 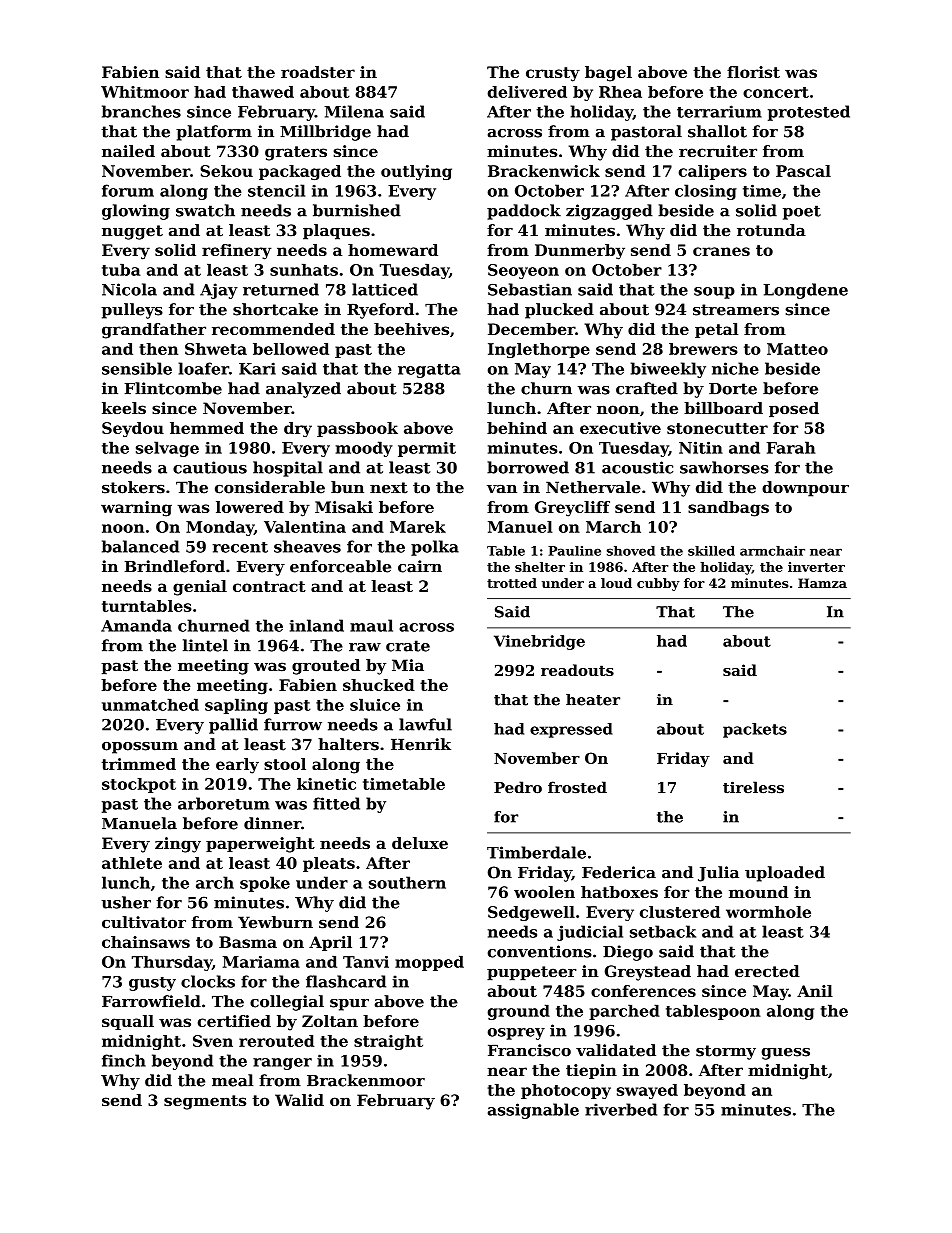 What do you see at coordinates (805, 291) in the screenshot?
I see `Longdene` at bounding box center [805, 291].
